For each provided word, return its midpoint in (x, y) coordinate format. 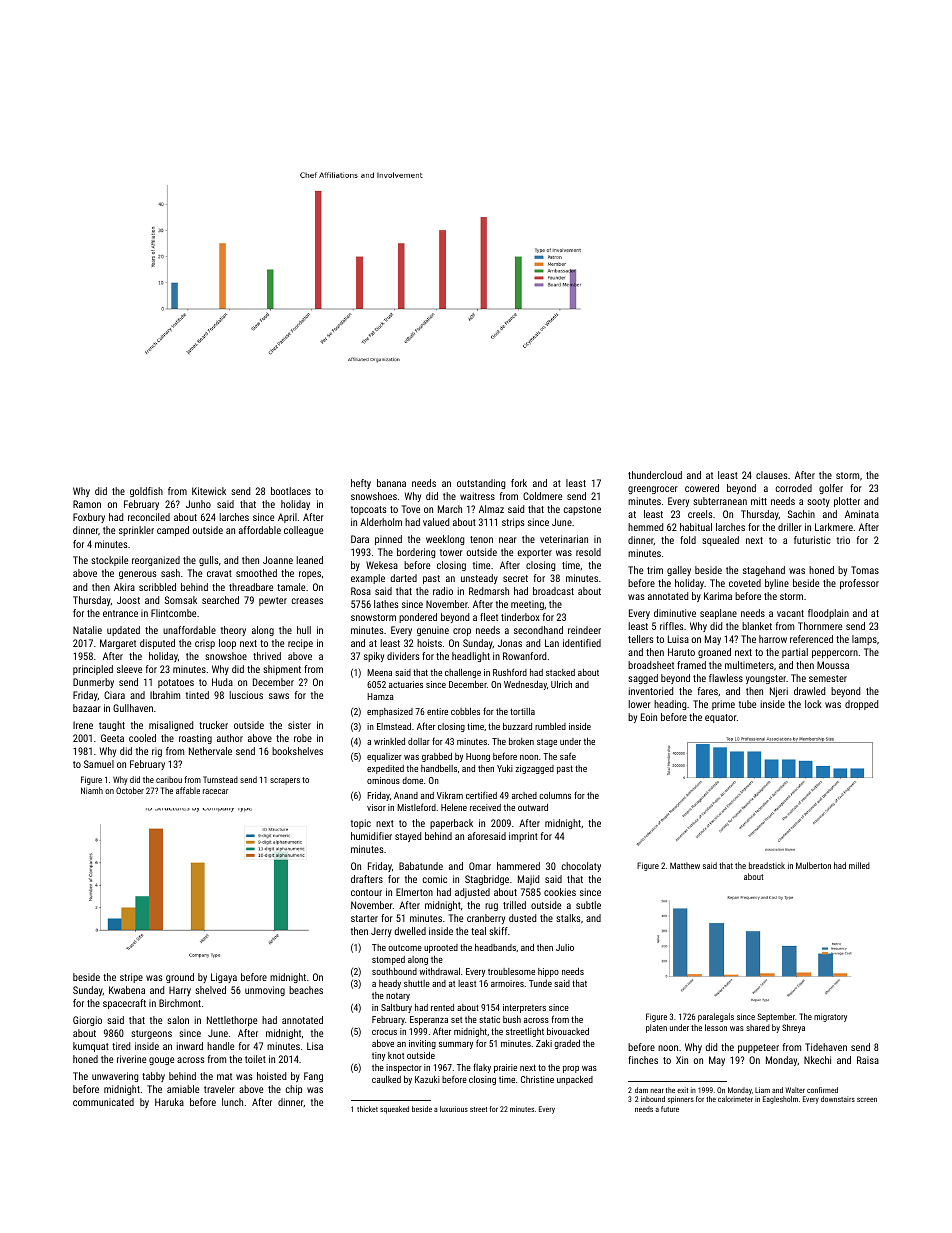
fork (519, 483)
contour (366, 892)
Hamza (380, 696)
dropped (861, 705)
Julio (565, 947)
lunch (232, 1102)
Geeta (112, 738)
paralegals (716, 1017)
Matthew (685, 865)
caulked (386, 1079)
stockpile (109, 561)
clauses (772, 475)
